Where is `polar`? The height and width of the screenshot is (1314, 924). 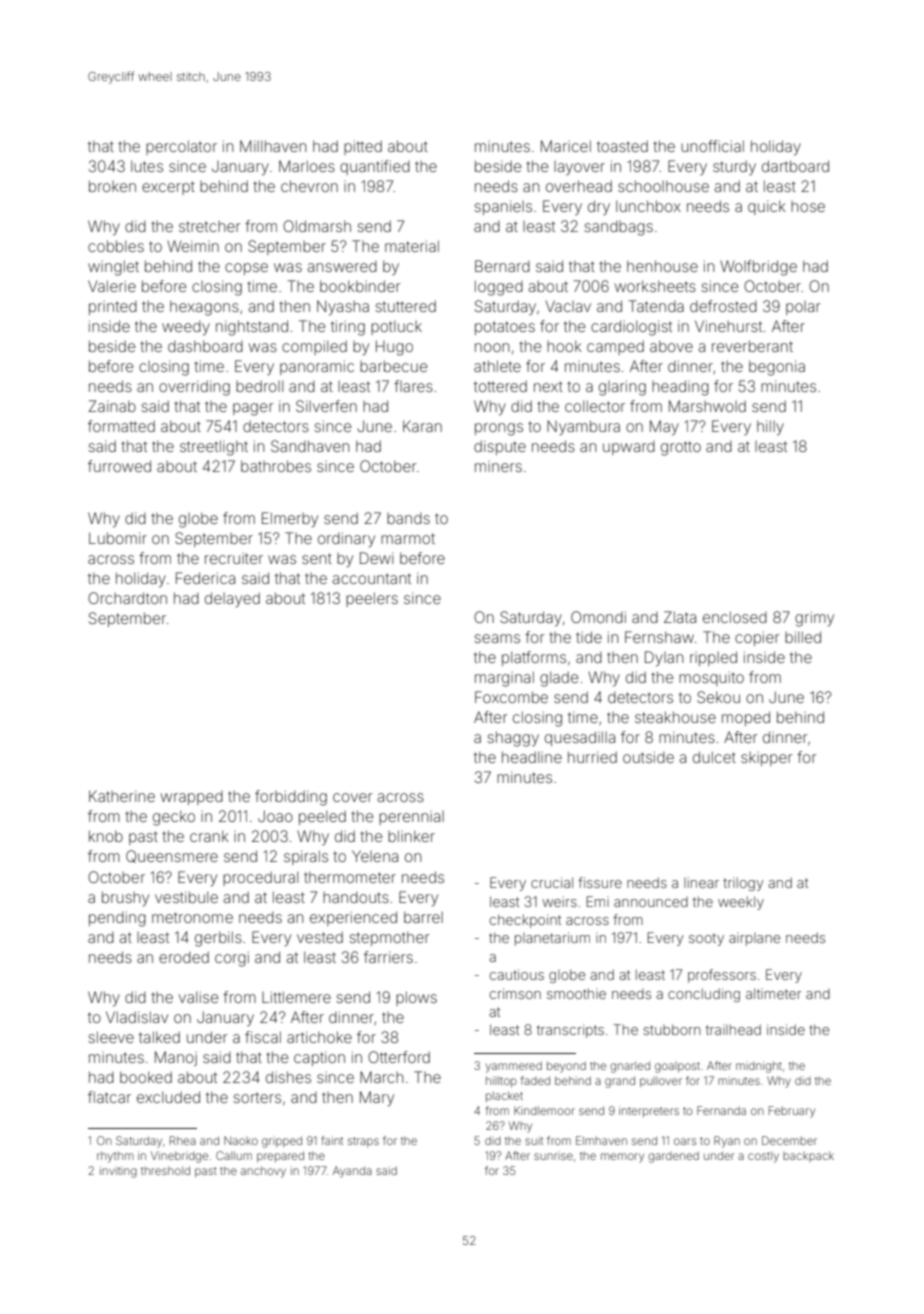 polar is located at coordinates (803, 308).
